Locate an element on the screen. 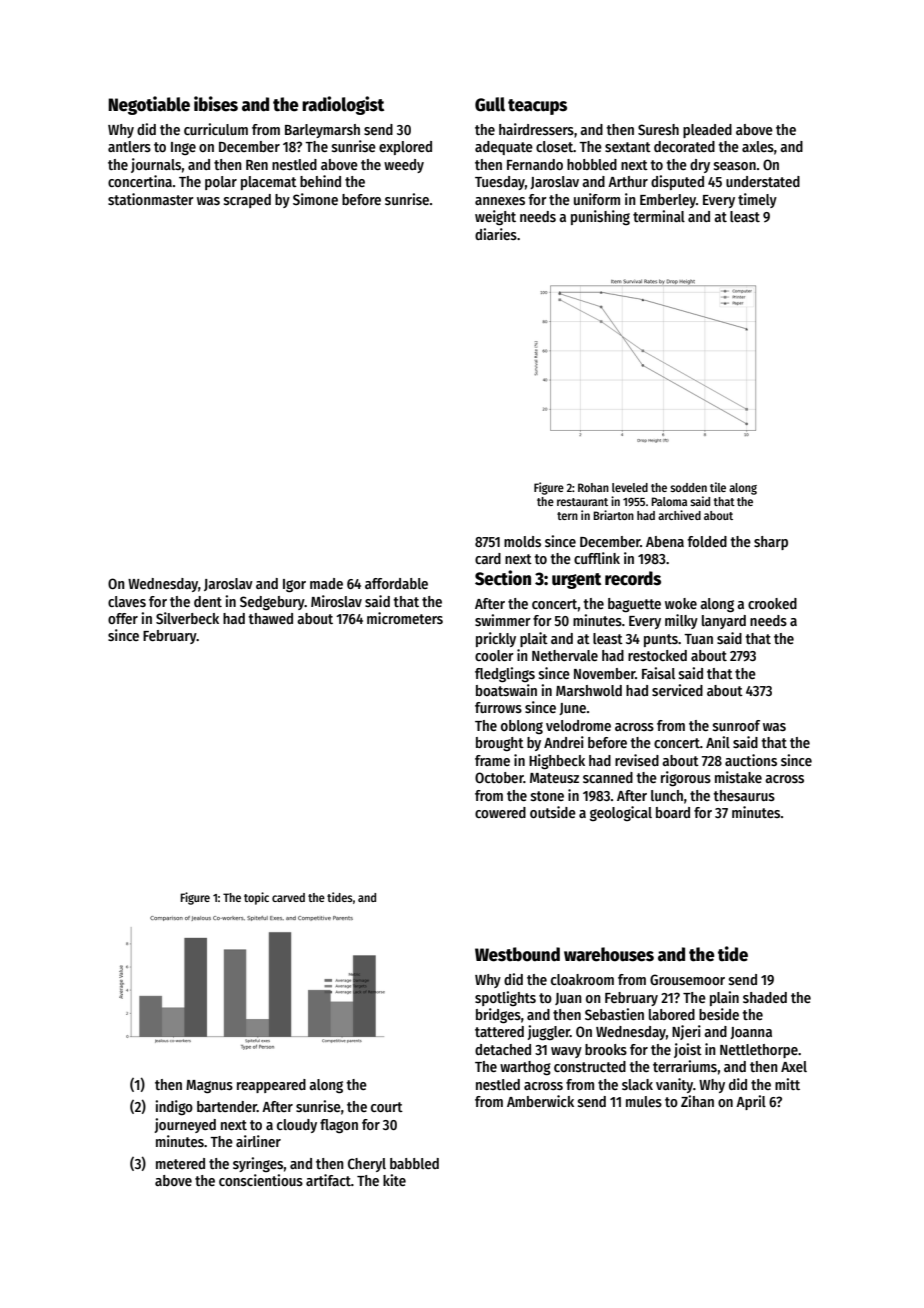 The height and width of the screenshot is (1308, 924). metered is located at coordinates (180, 1163).
